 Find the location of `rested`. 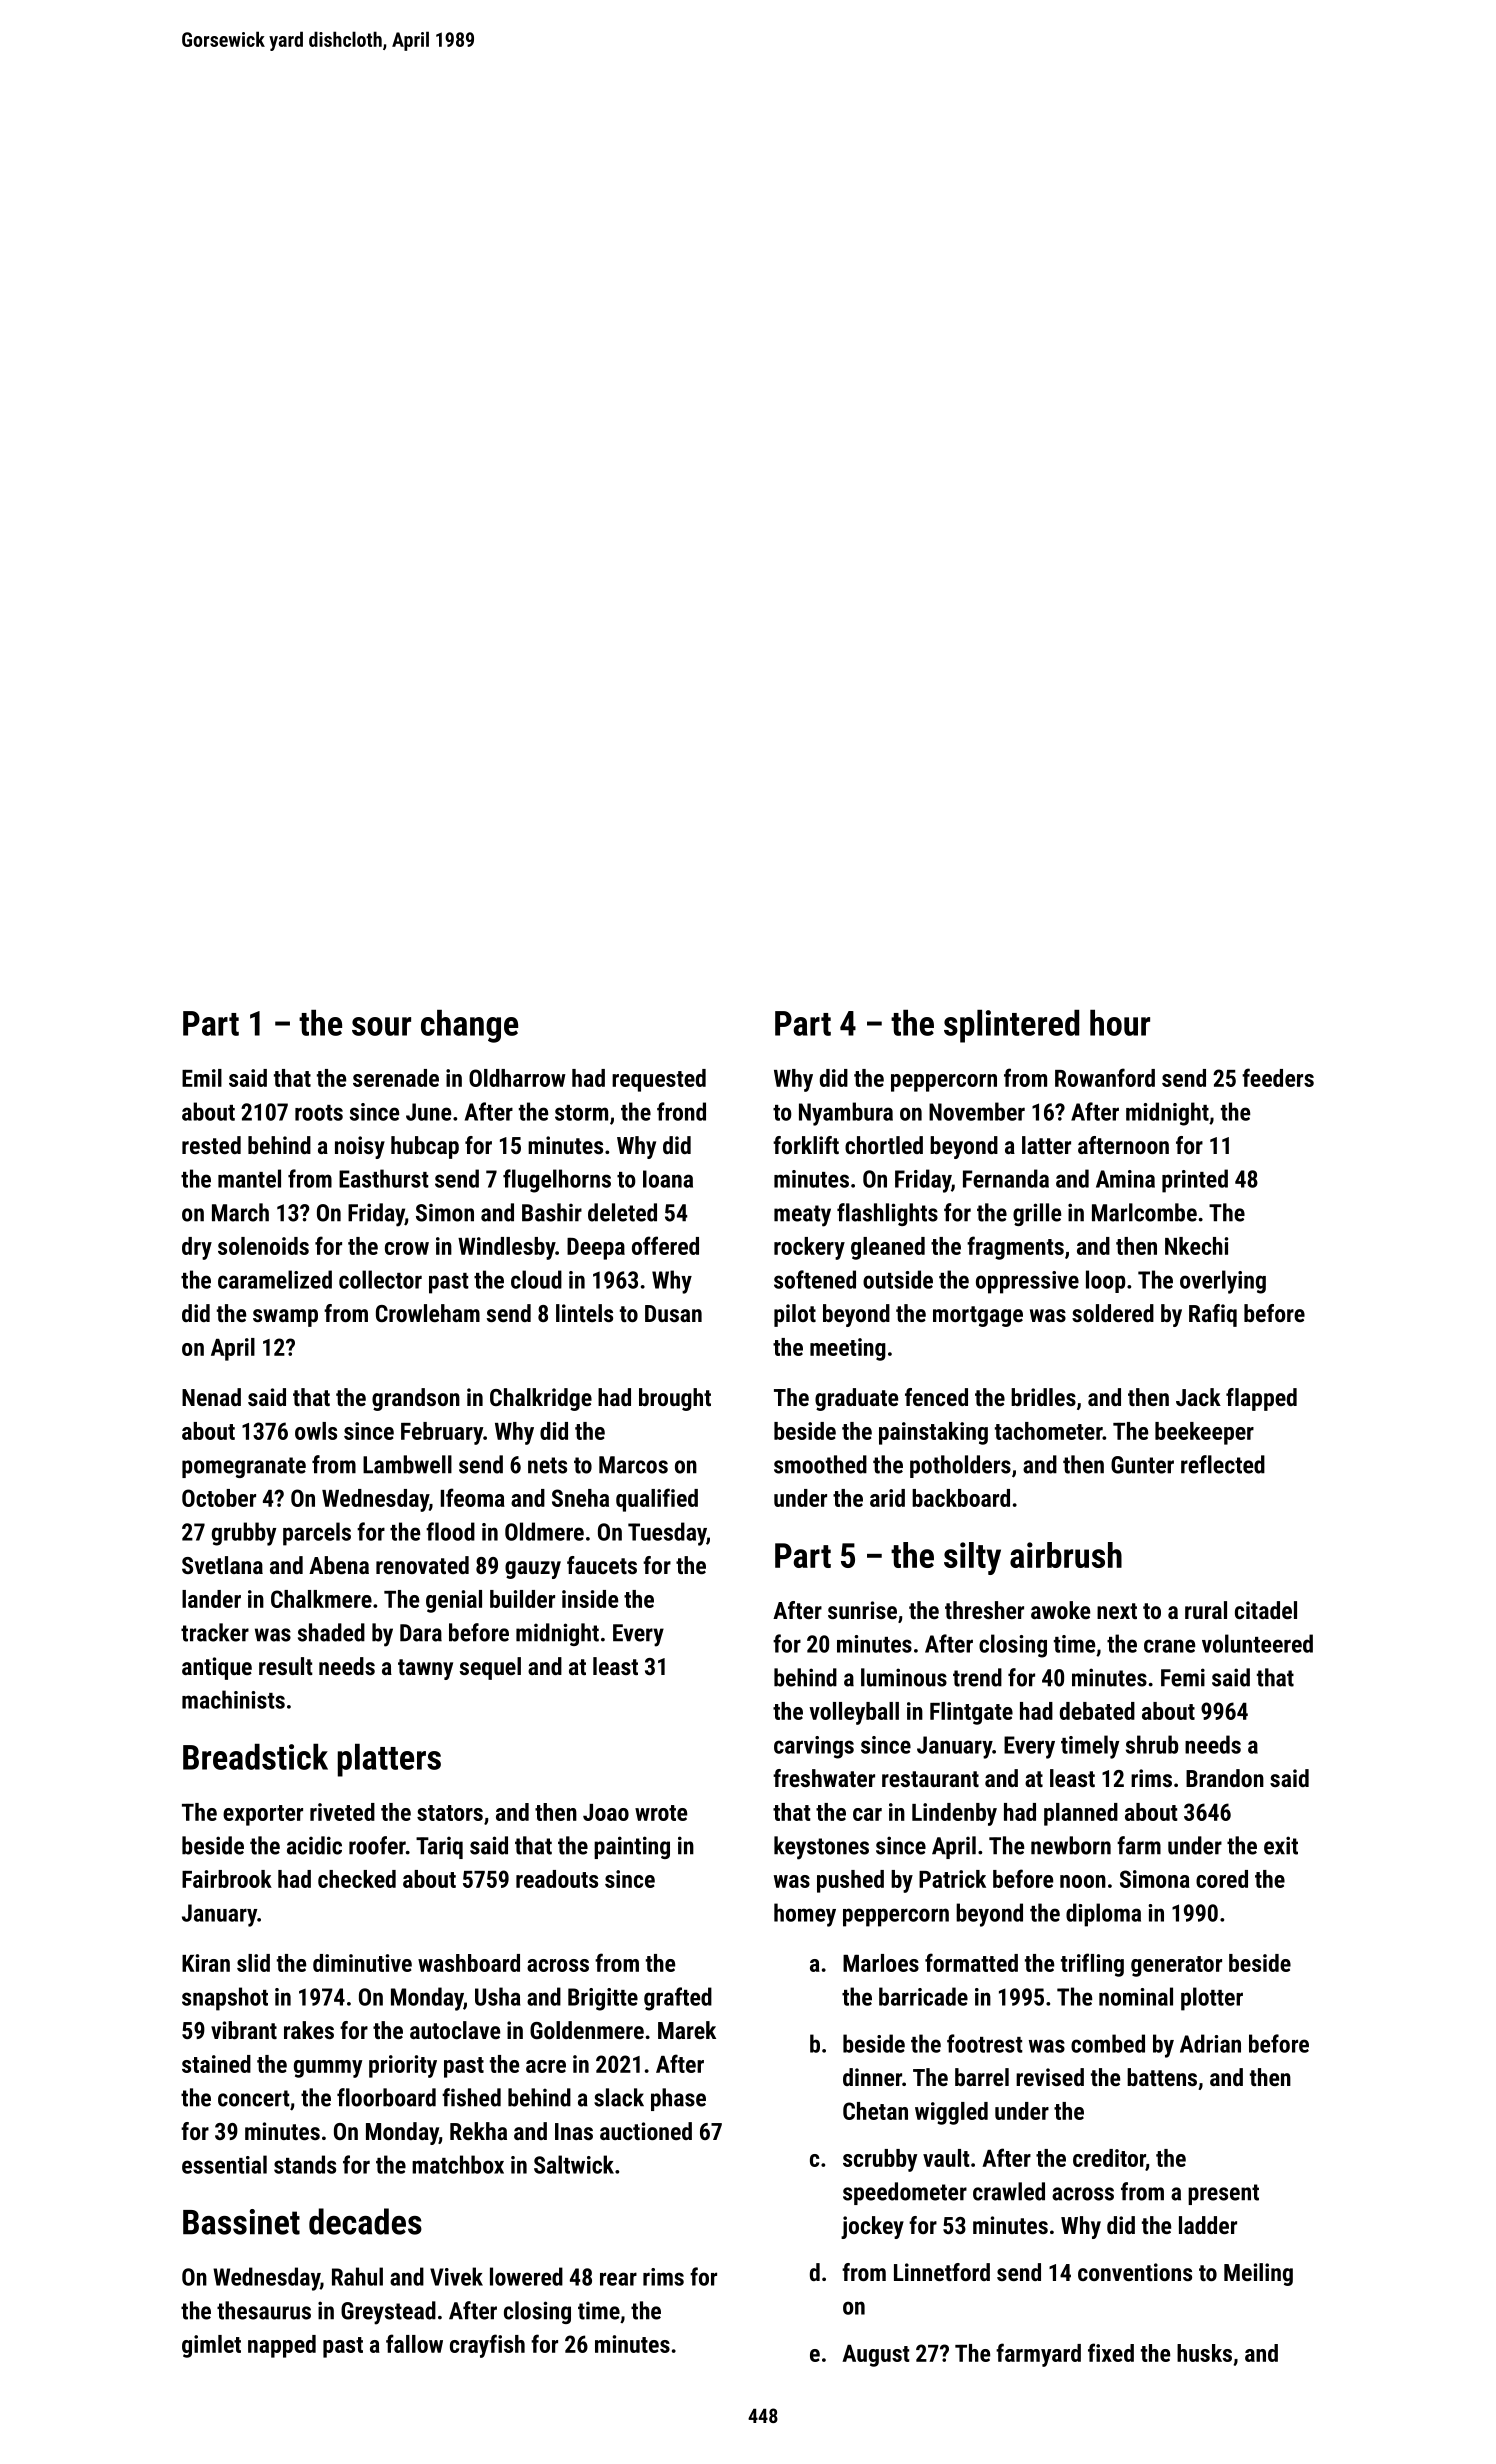

rested is located at coordinates (211, 1145).
